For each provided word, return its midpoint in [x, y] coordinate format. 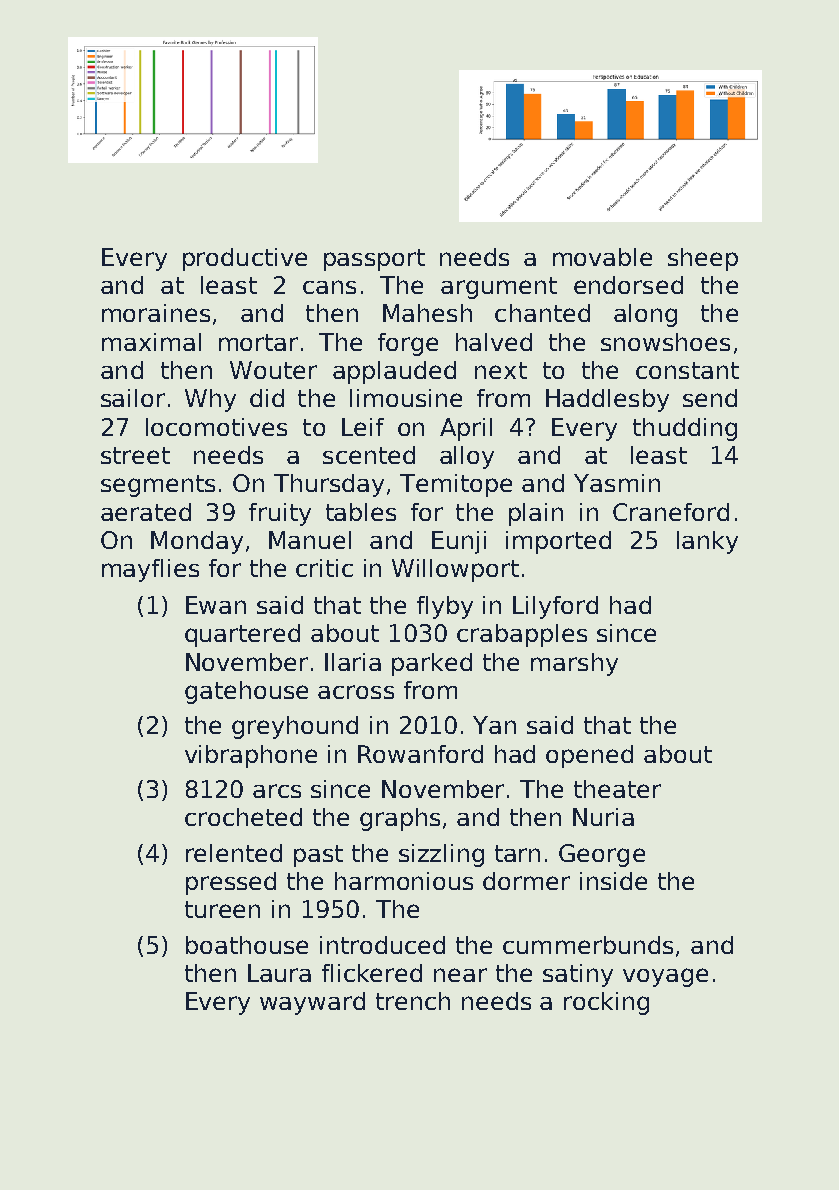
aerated [146, 512]
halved [494, 342]
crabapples [522, 635]
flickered [372, 973]
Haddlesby [607, 400]
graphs [400, 819]
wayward [312, 1003]
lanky [707, 542]
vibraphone [251, 756]
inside [613, 881]
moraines [156, 313]
